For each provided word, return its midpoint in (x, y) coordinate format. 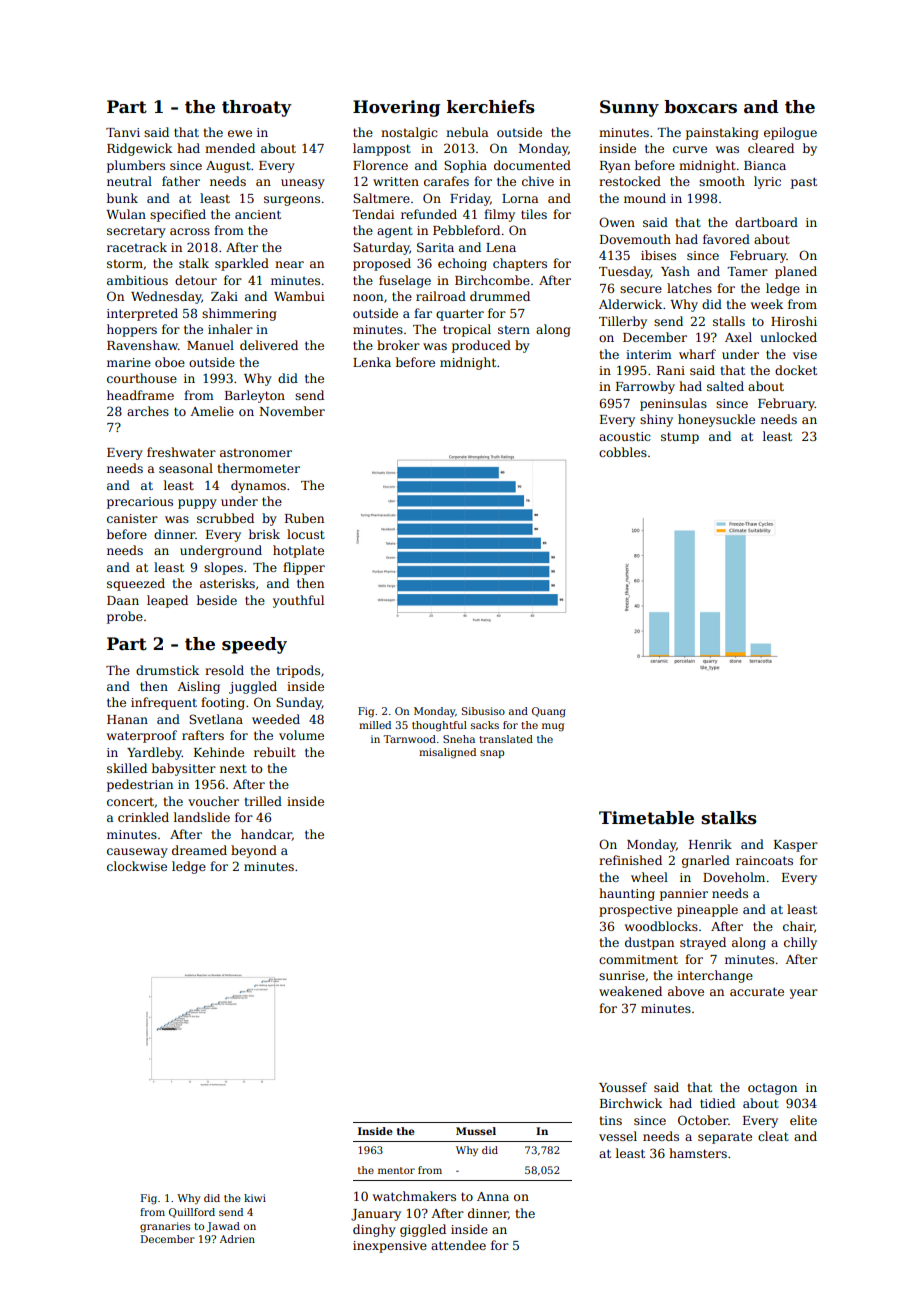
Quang (549, 712)
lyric (767, 182)
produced (481, 346)
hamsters (698, 1153)
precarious (140, 503)
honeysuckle (716, 420)
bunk (122, 198)
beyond (254, 851)
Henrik (710, 844)
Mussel (476, 1131)
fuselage (405, 281)
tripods (298, 671)
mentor (396, 1170)
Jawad (223, 1227)
